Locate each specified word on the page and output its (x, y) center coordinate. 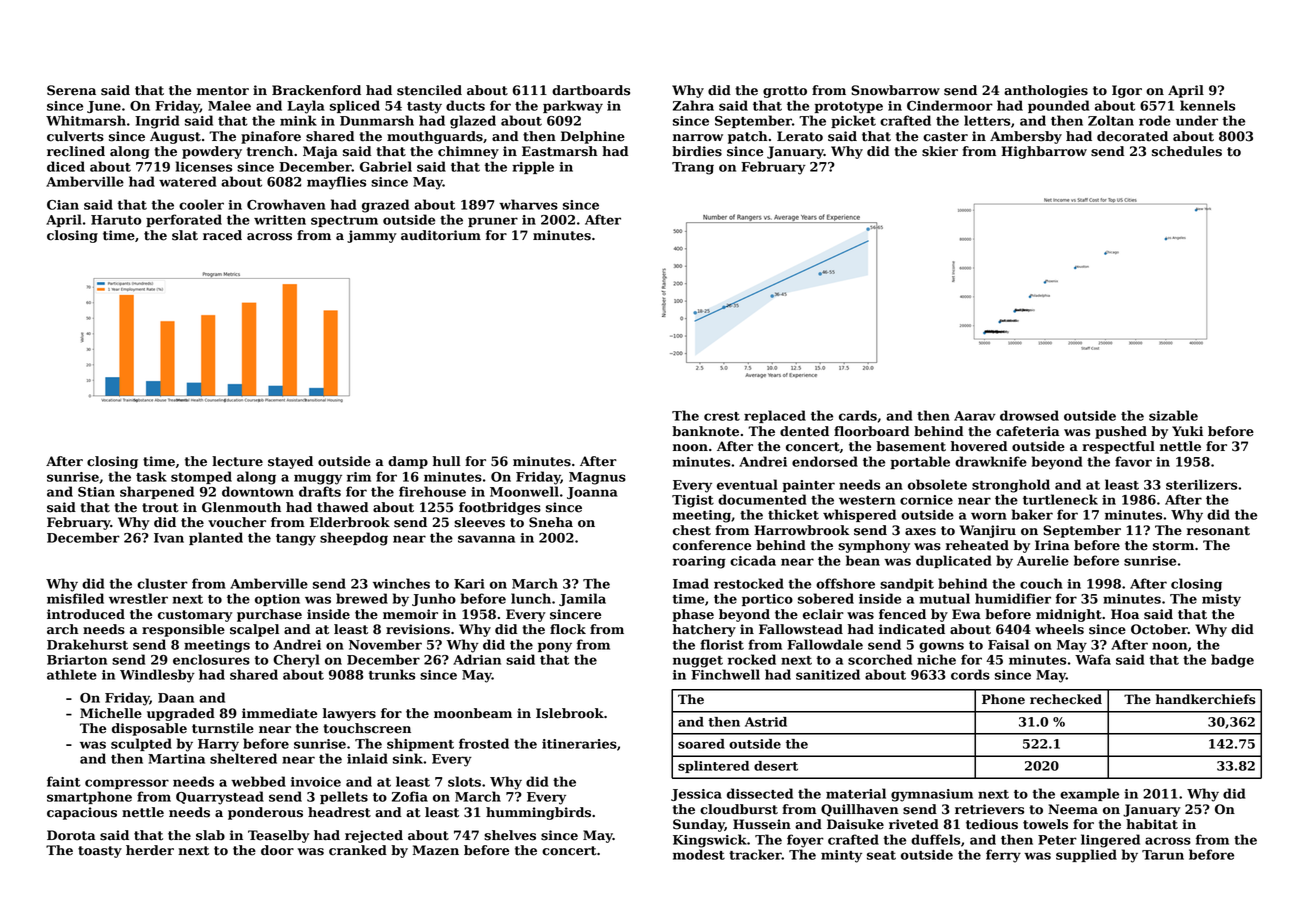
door (277, 850)
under (1197, 120)
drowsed (1029, 415)
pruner (493, 222)
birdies (697, 151)
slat (185, 235)
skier (940, 151)
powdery (212, 152)
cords (970, 674)
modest (699, 854)
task (151, 476)
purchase (269, 615)
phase (693, 615)
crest (722, 416)
